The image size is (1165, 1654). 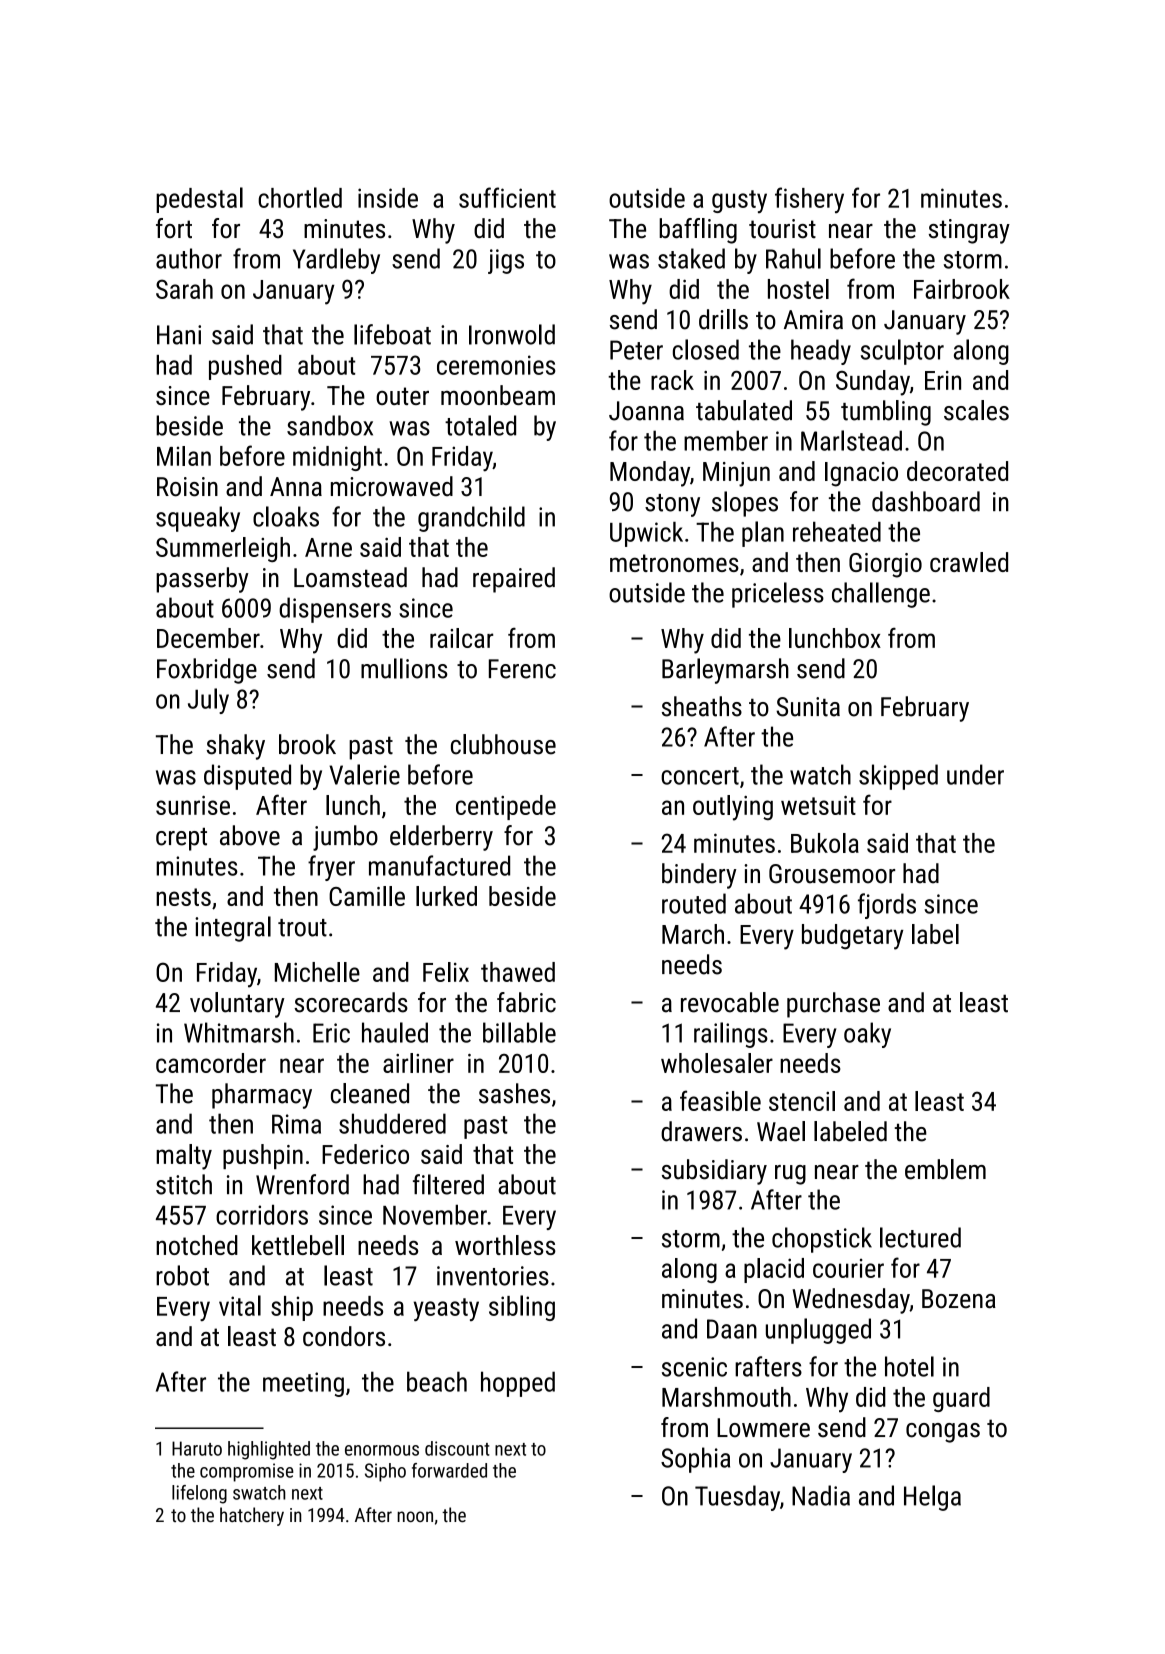 I want to click on noon, so click(x=415, y=1516).
